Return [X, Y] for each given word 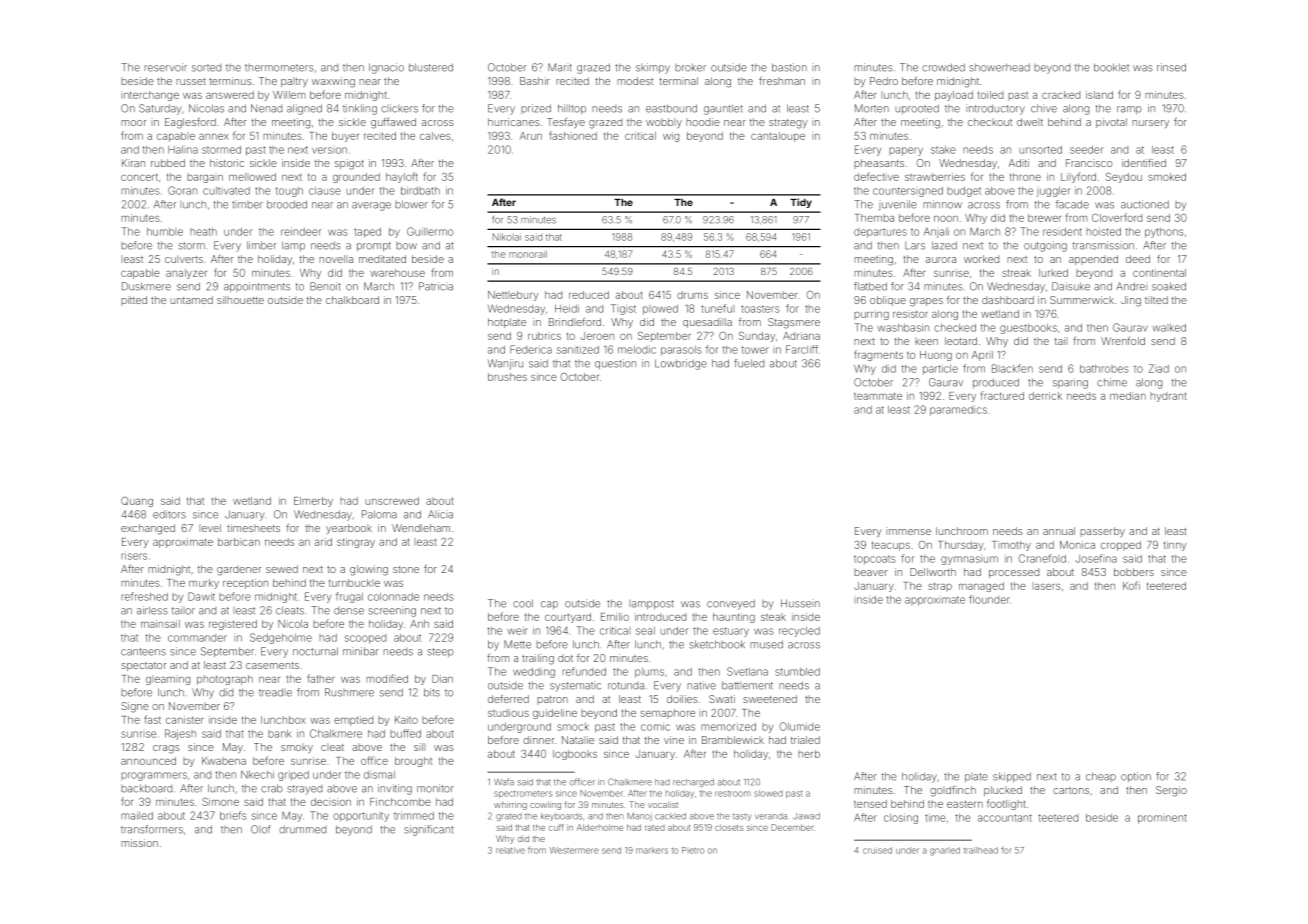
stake [943, 150]
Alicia [440, 514]
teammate [878, 396]
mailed [137, 816]
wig [671, 137]
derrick [1045, 396]
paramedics [958, 411]
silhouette [240, 300]
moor [133, 123]
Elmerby [313, 502]
